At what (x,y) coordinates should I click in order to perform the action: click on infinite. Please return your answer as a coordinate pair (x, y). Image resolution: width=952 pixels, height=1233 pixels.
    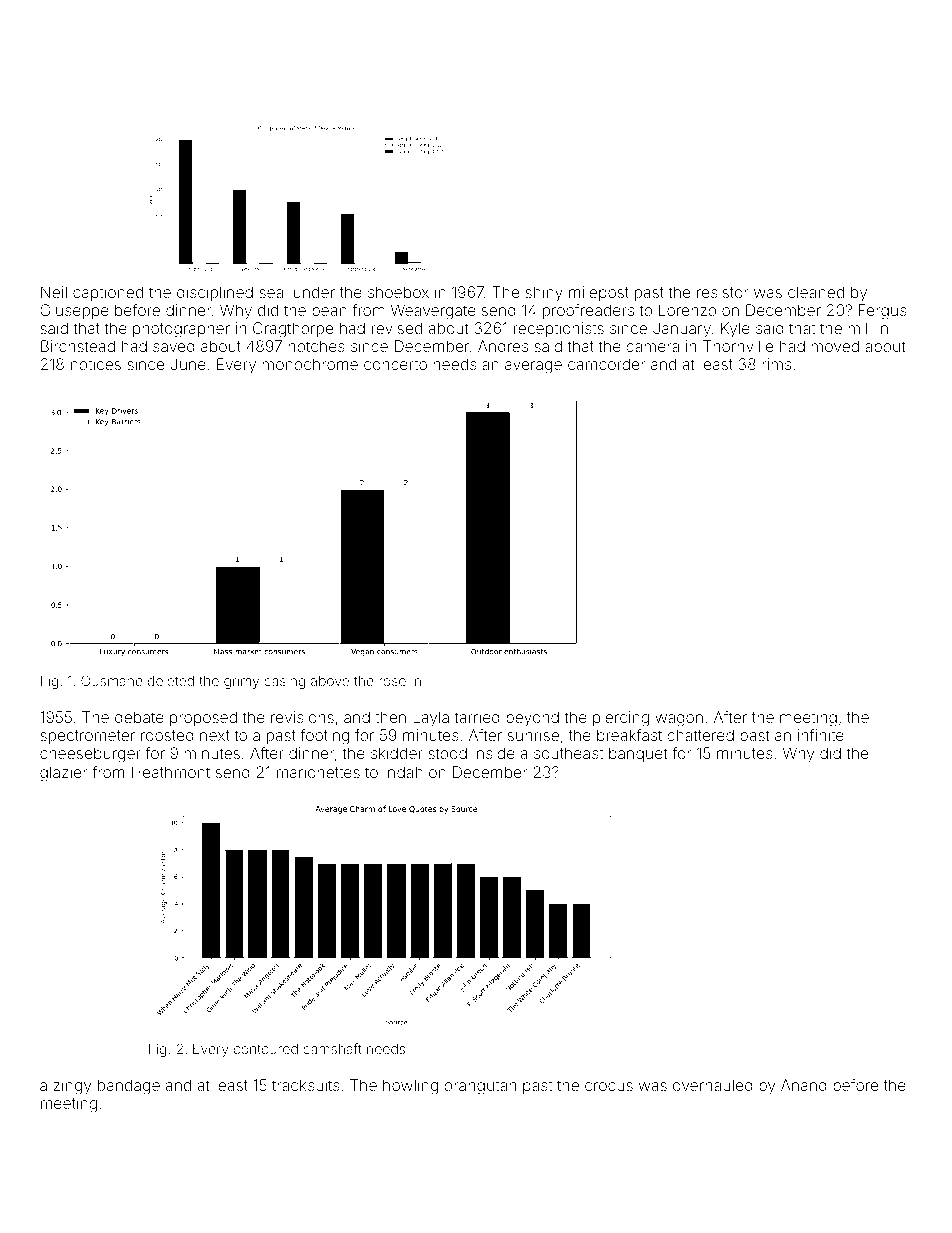
    Looking at the image, I should click on (821, 735).
